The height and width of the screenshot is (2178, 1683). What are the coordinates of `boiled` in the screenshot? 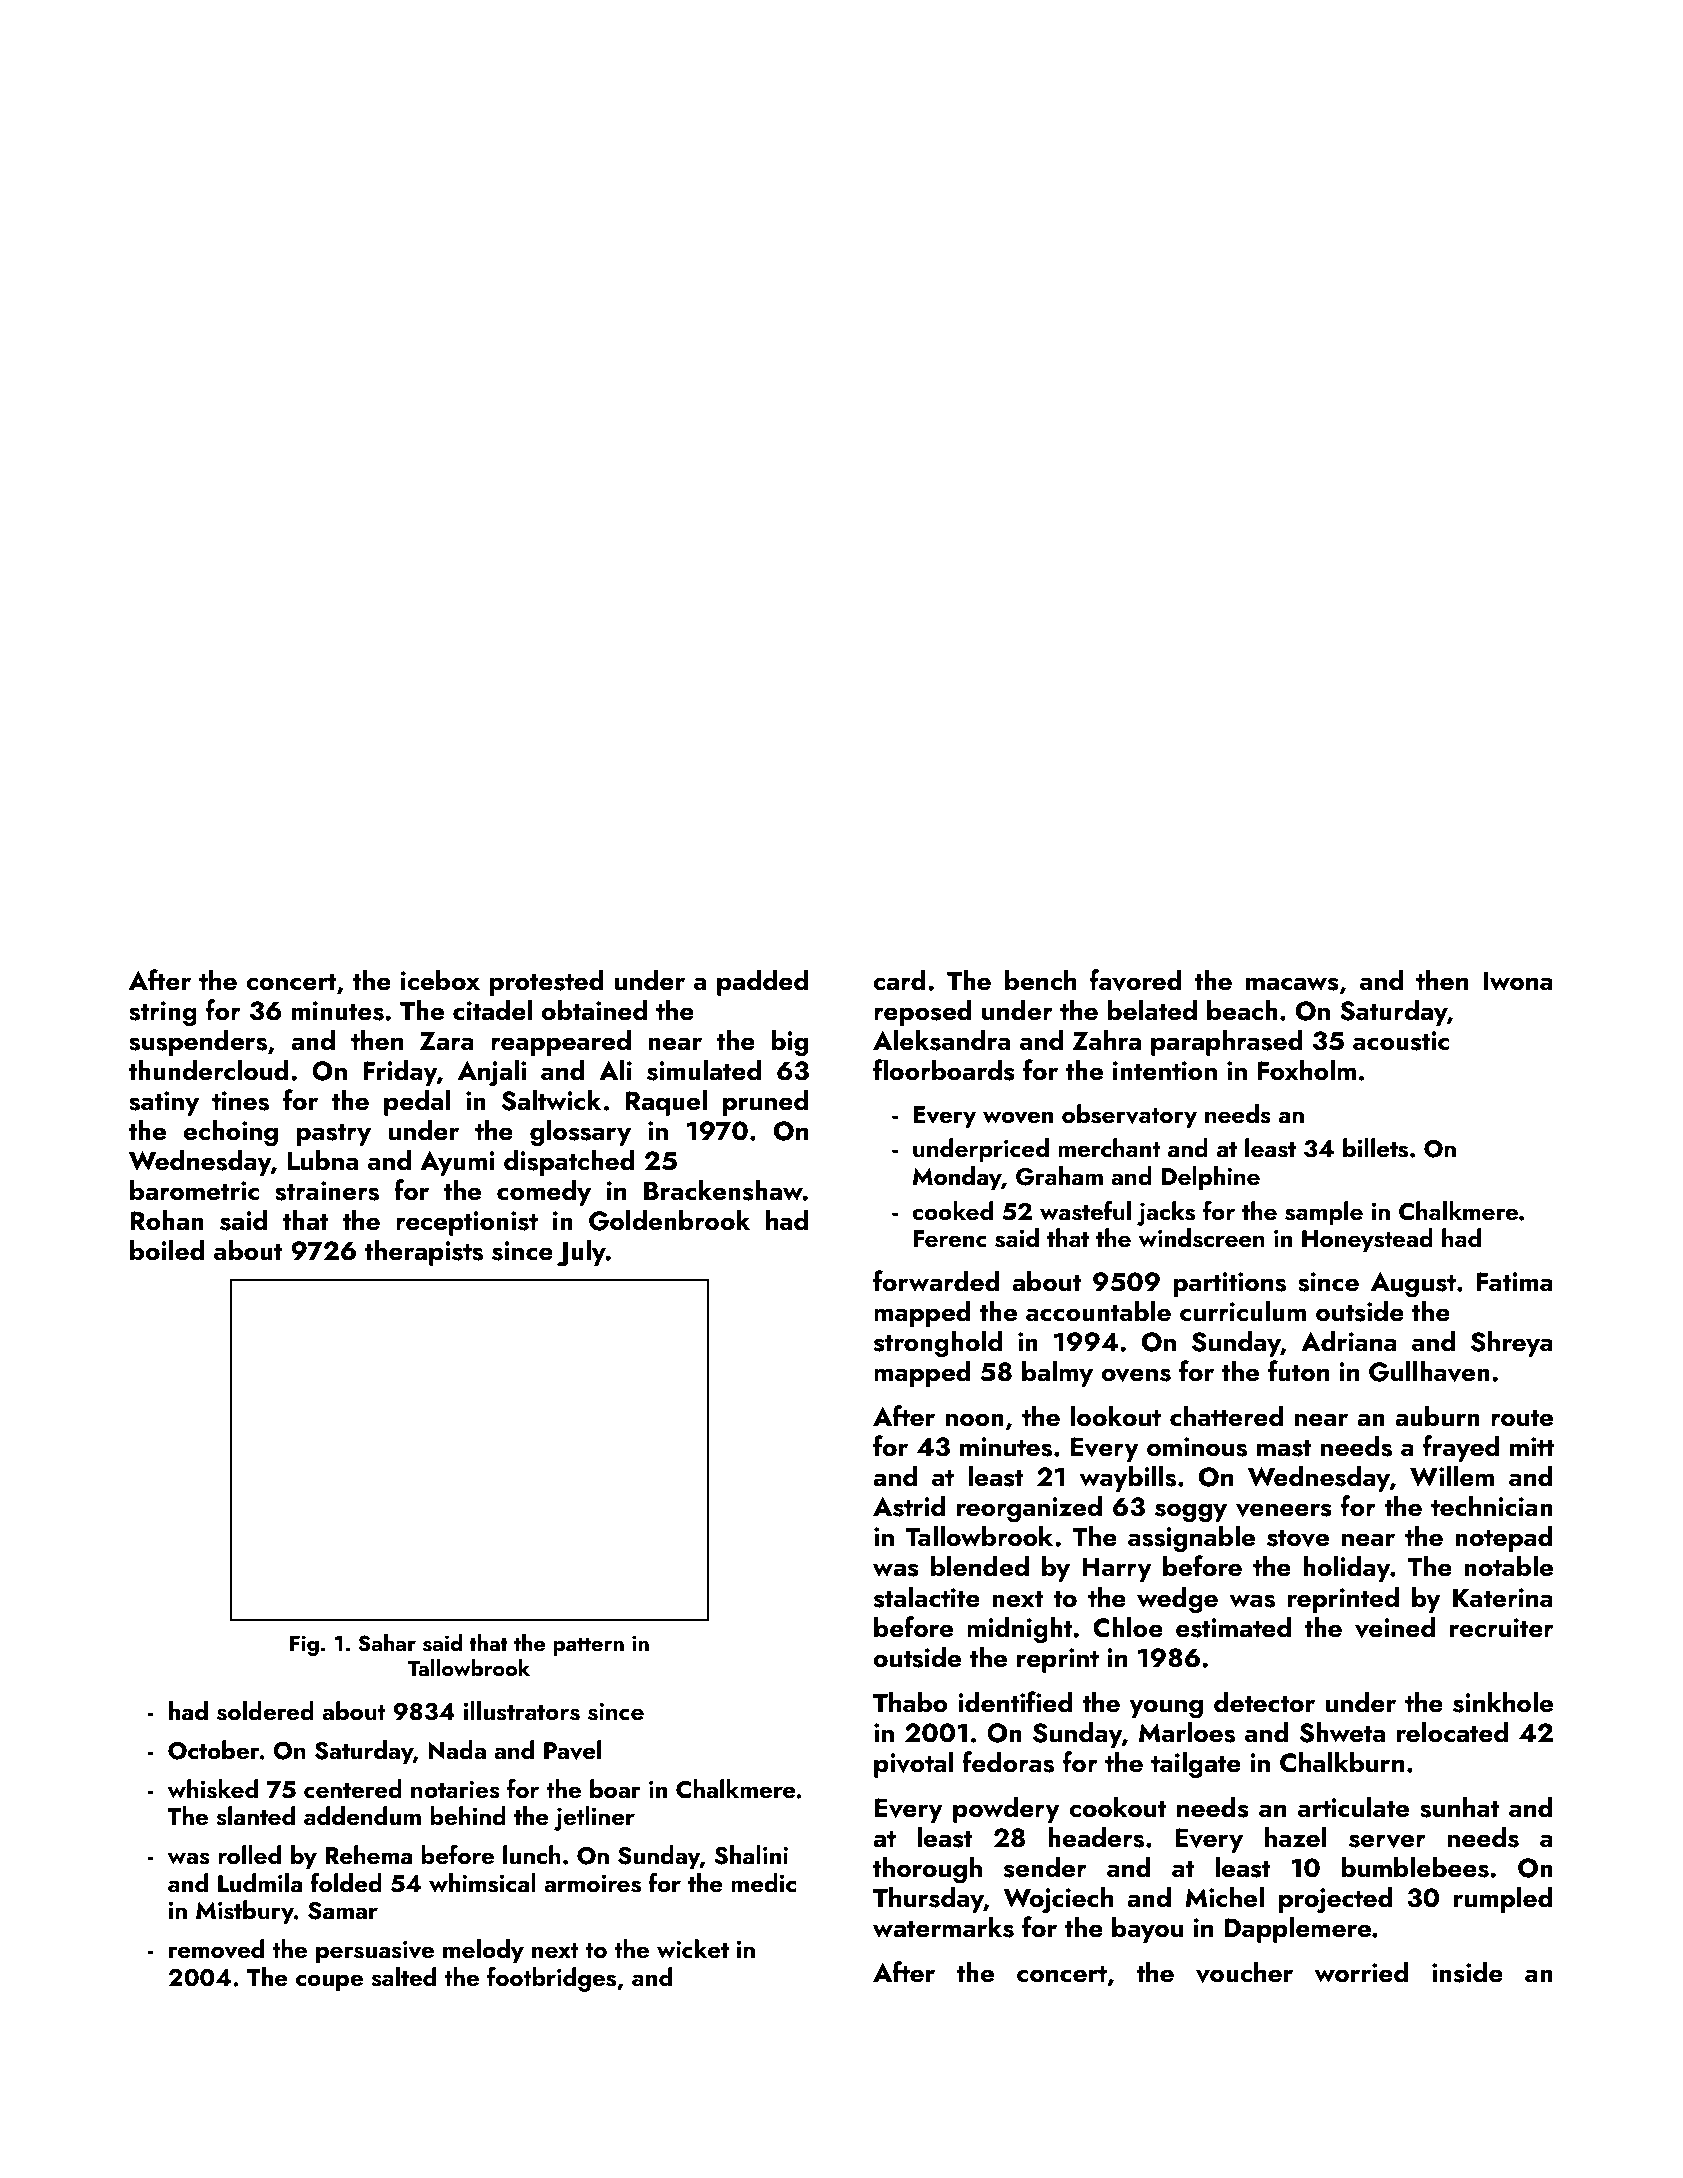 It's located at (167, 1250).
